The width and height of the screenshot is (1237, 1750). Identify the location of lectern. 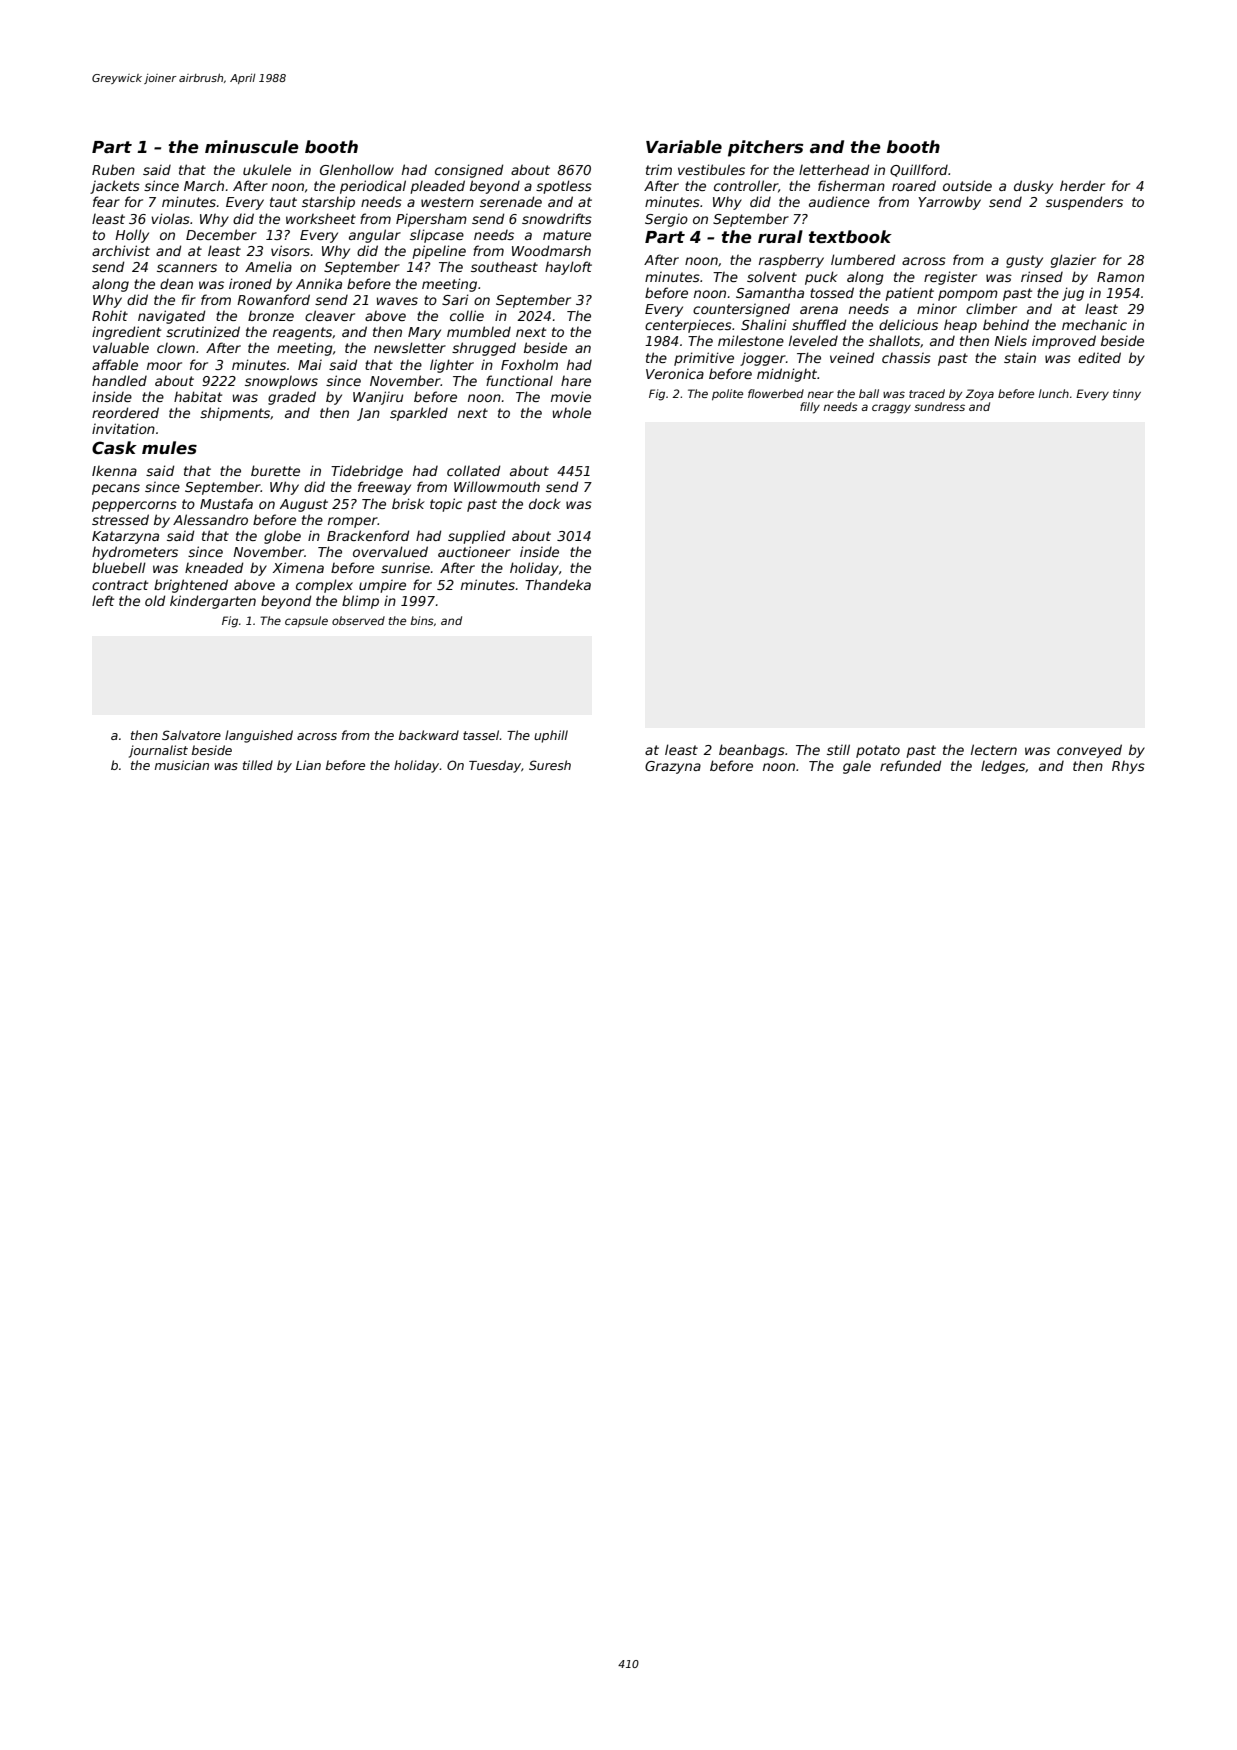
(994, 749).
